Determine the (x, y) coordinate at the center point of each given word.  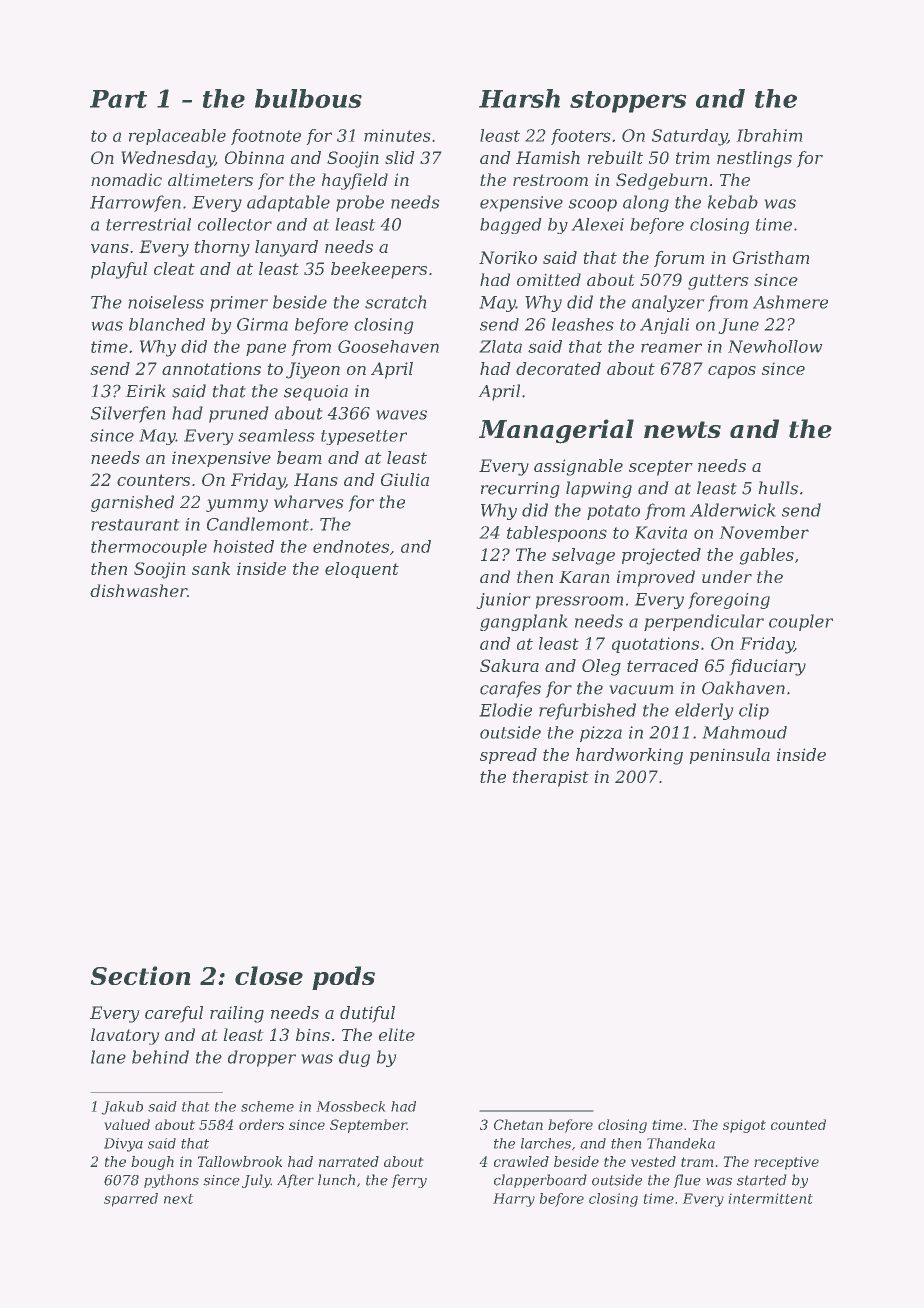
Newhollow (775, 346)
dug (354, 1058)
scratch (396, 302)
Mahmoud (744, 732)
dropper (262, 1058)
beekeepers (379, 270)
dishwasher (138, 590)
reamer (671, 348)
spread (508, 756)
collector (235, 224)
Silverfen (128, 414)
